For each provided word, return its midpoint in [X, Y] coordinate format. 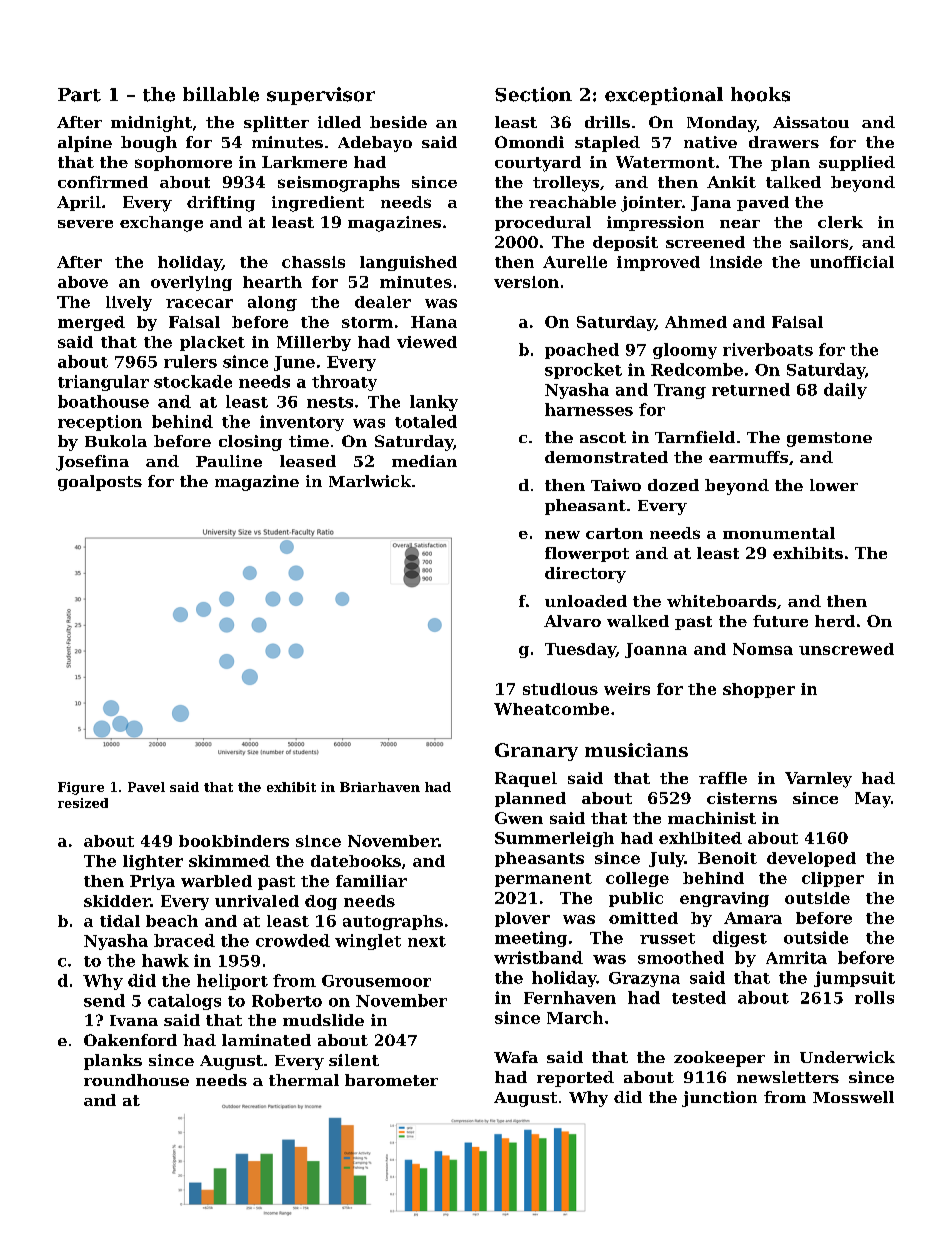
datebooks [356, 861]
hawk [165, 960]
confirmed [103, 182]
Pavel [146, 787]
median [424, 461]
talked [793, 182]
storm [367, 322]
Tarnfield [695, 437]
